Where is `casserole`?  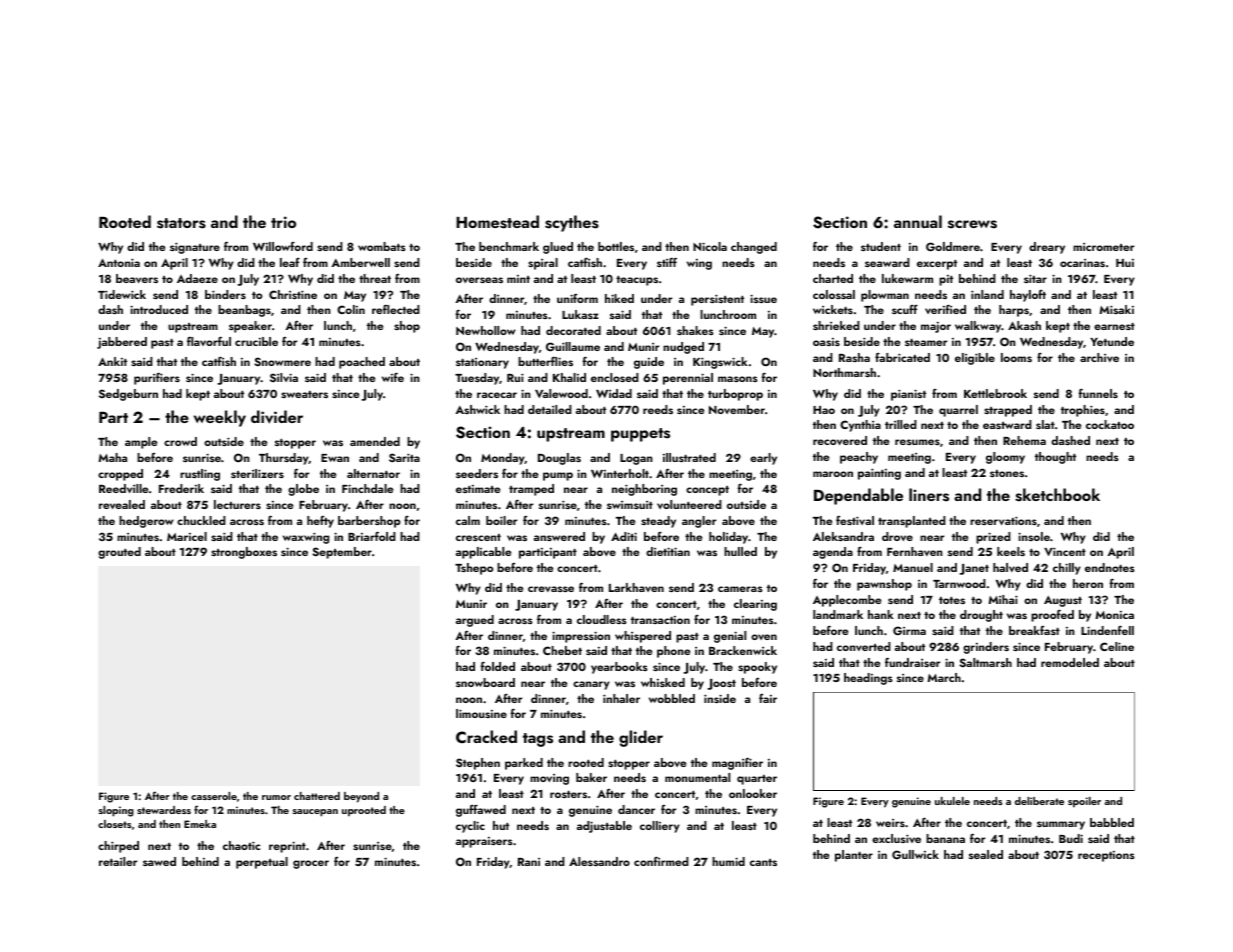 casserole is located at coordinates (214, 796).
